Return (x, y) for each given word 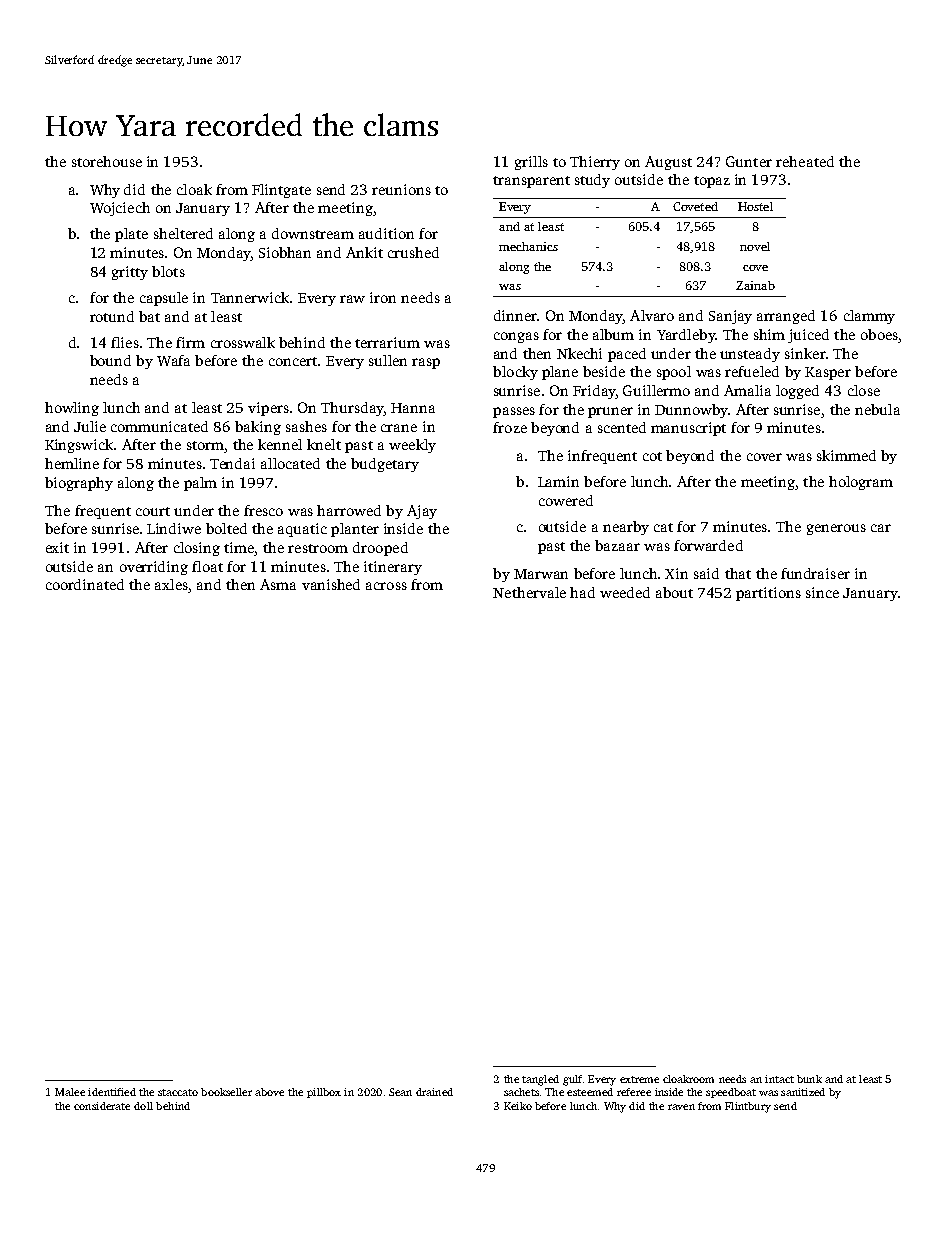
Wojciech (120, 209)
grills (531, 163)
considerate (102, 1106)
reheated (805, 161)
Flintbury (748, 1107)
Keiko (518, 1106)
